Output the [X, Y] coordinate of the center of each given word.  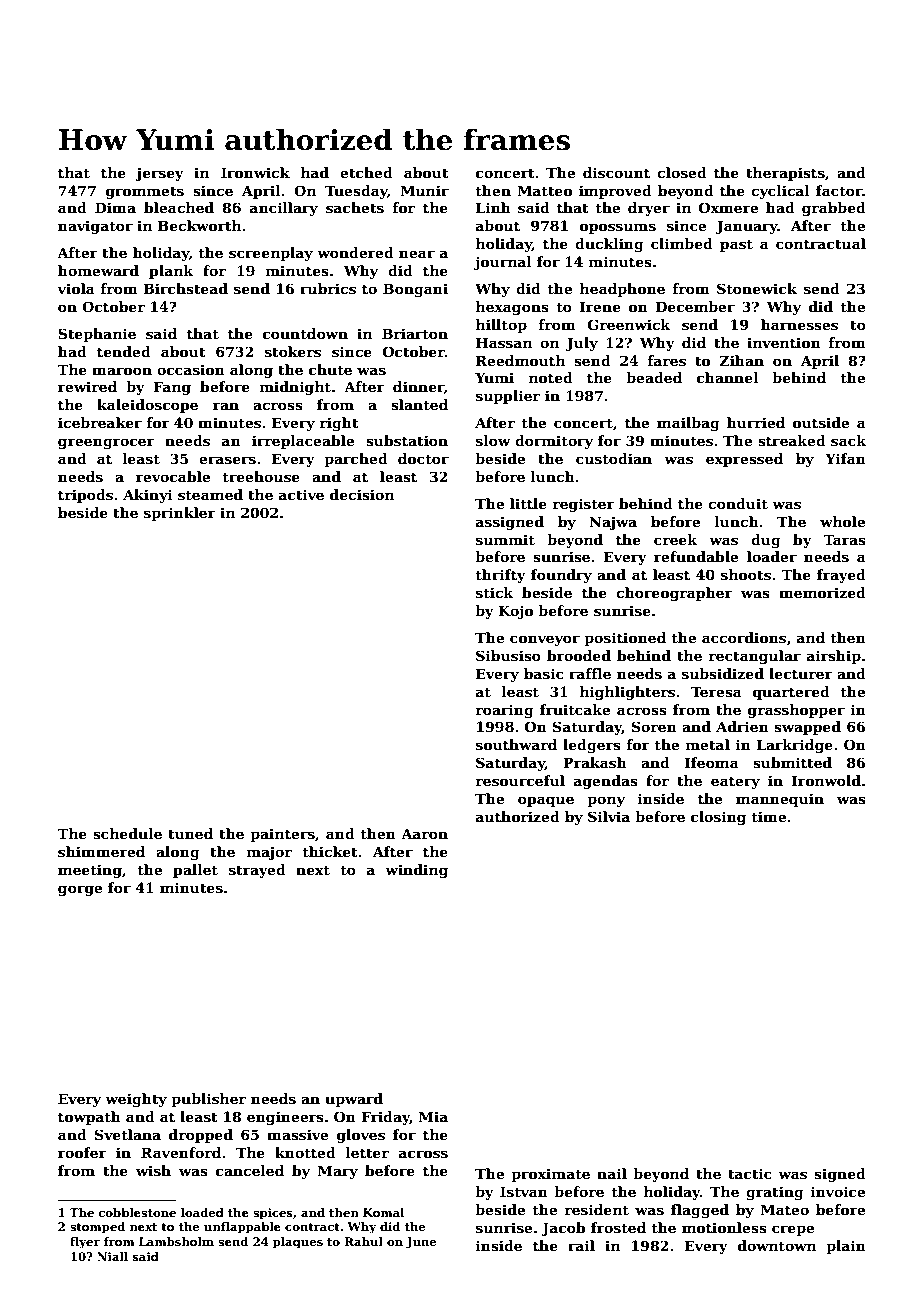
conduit [738, 503]
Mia [433, 1116]
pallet [195, 871]
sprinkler [180, 514]
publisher [208, 1100]
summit [505, 539]
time [768, 816]
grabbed [834, 209]
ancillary [284, 209]
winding [416, 871]
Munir [424, 190]
